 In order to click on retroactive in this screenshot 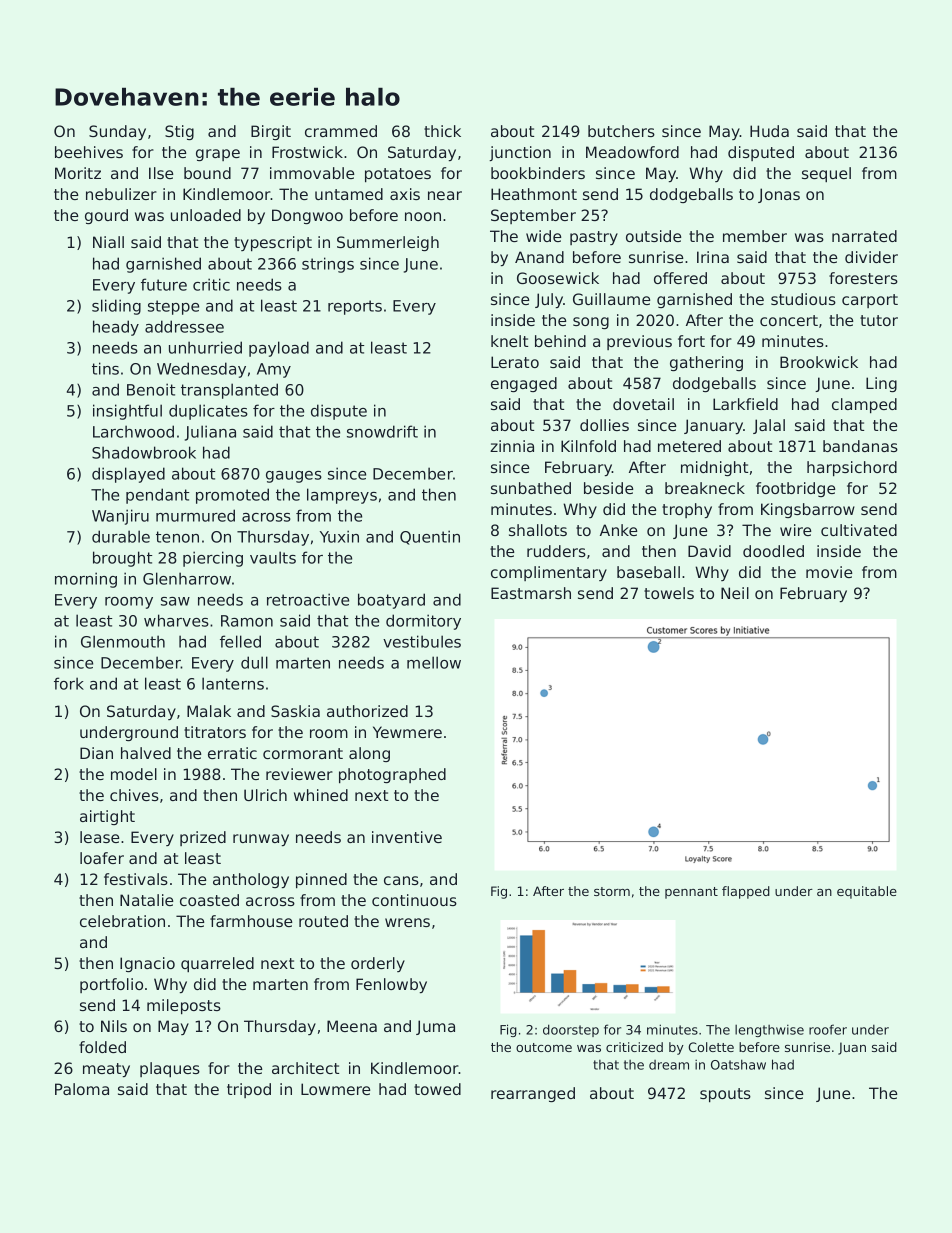, I will do `click(308, 599)`.
